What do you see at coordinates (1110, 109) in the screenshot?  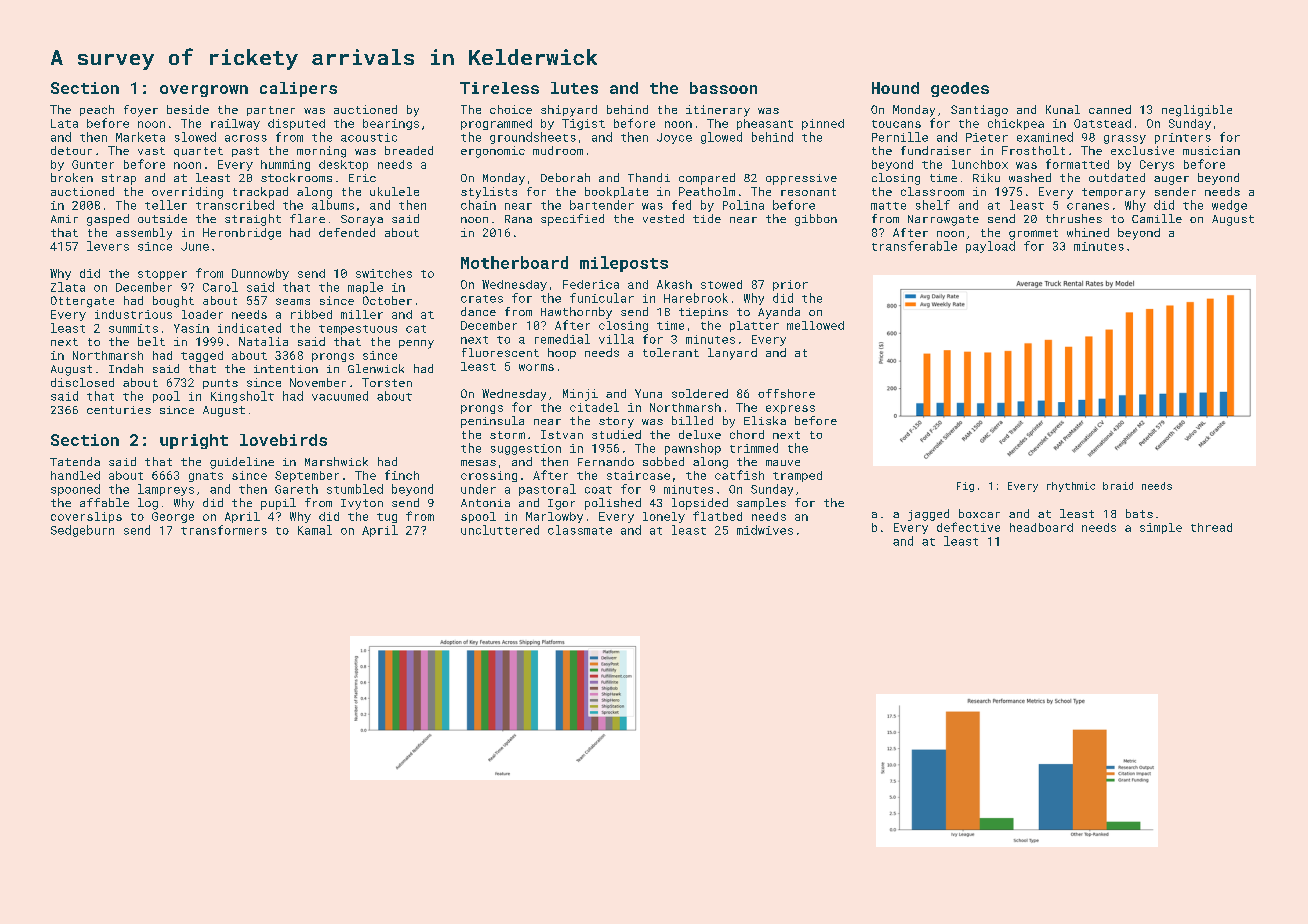 I see `canned` at bounding box center [1110, 109].
